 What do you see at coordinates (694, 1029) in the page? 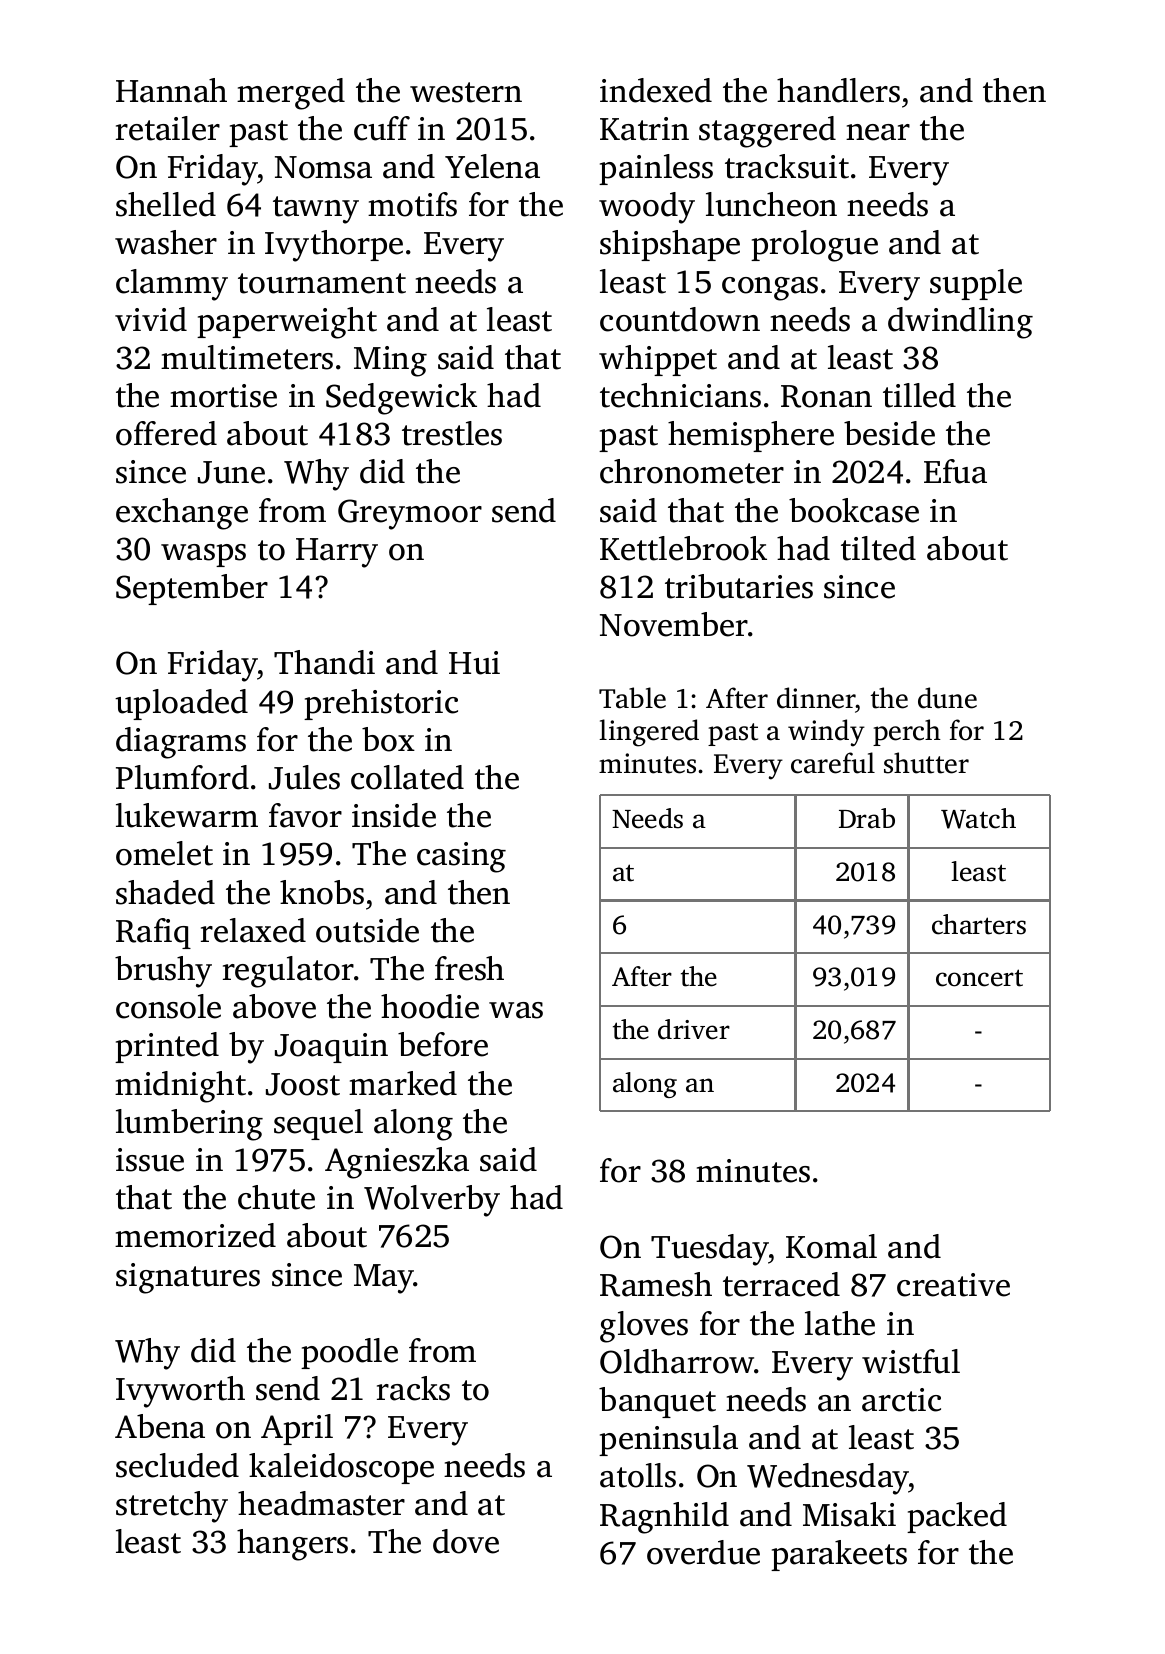
I see `driver` at bounding box center [694, 1029].
